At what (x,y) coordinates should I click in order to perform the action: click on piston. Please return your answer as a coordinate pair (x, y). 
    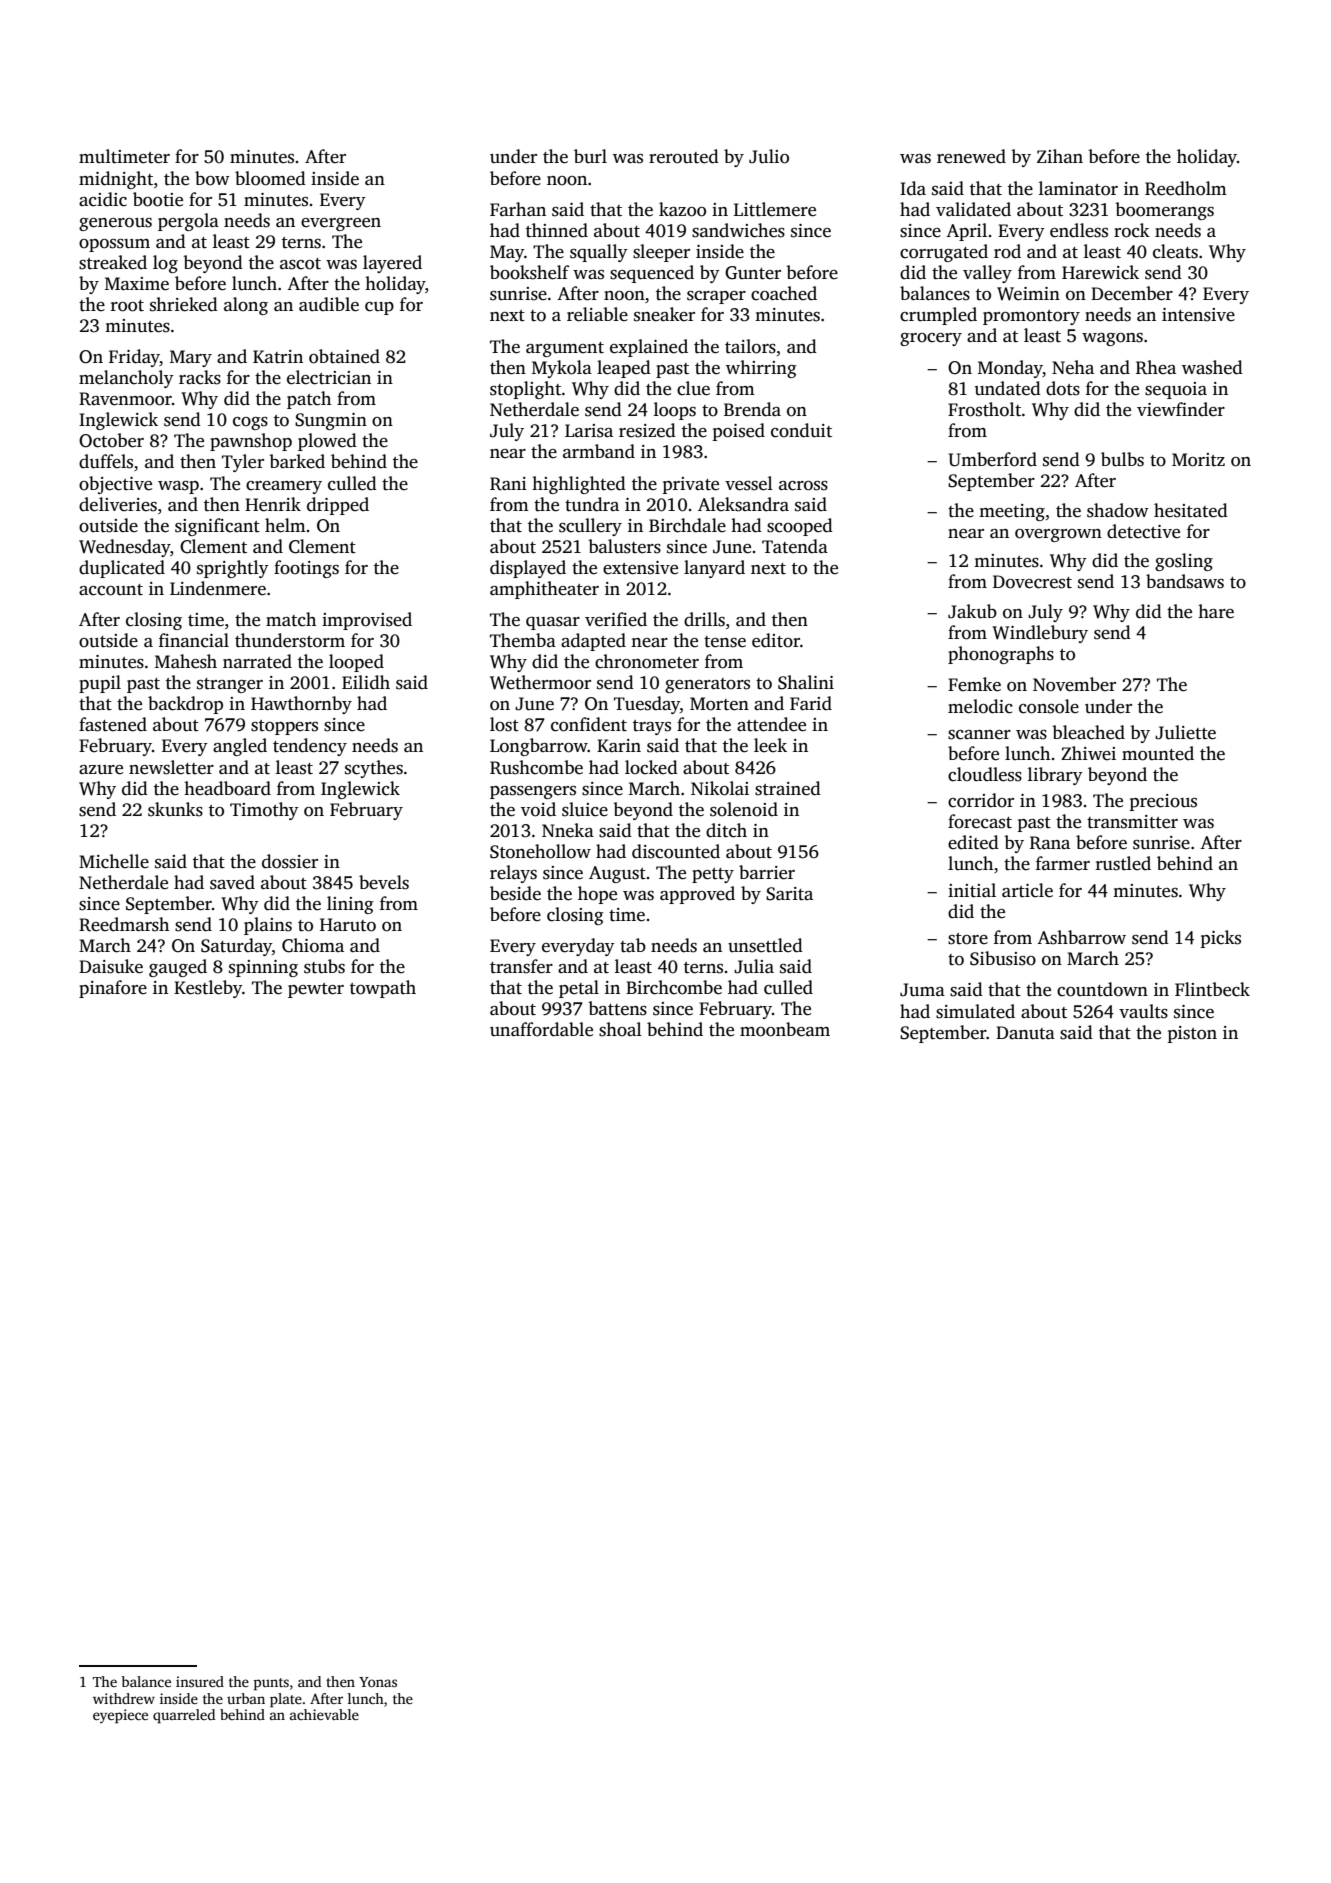
    Looking at the image, I should click on (1192, 1034).
